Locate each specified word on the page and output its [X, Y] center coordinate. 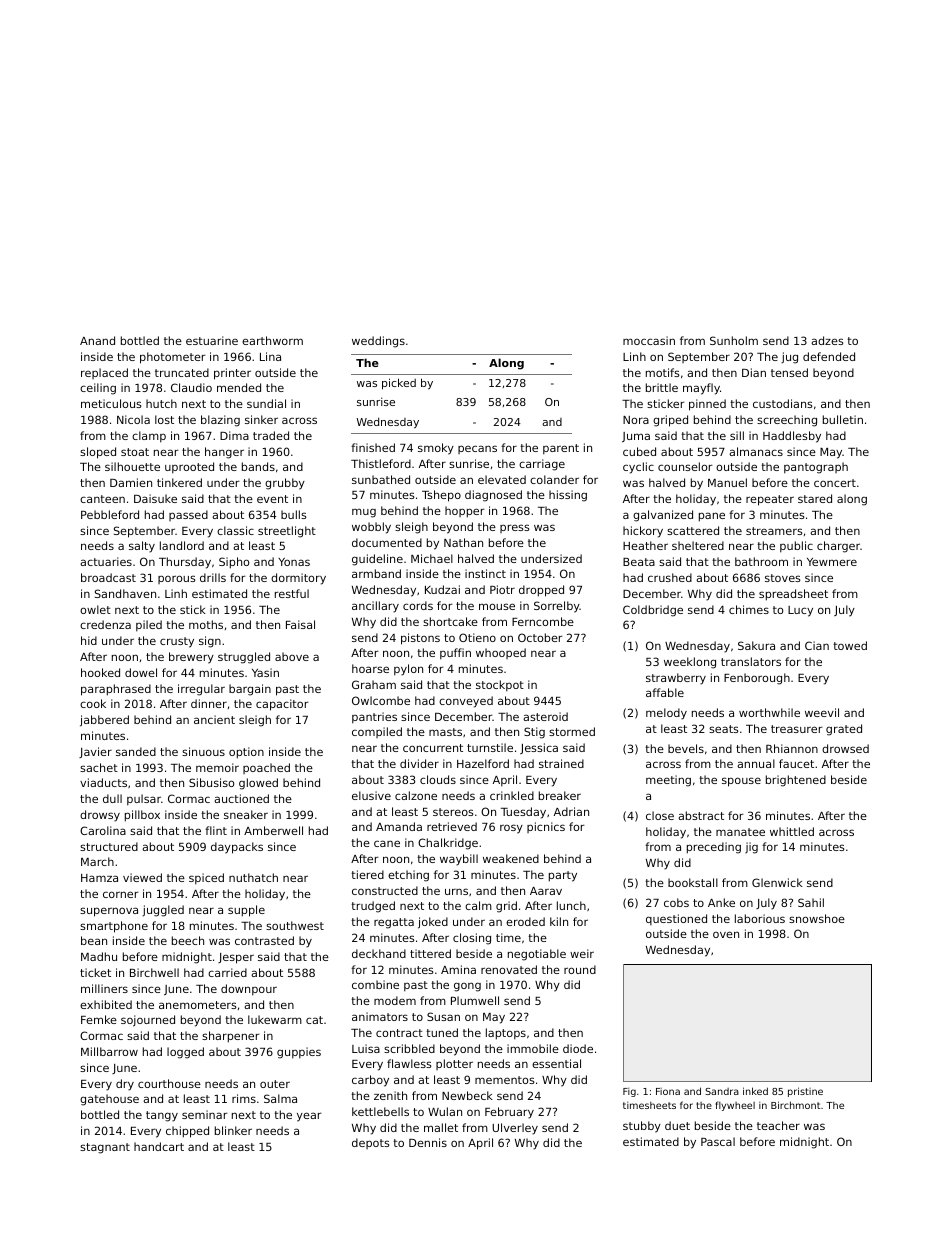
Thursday [185, 563]
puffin [455, 653]
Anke [721, 902]
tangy [162, 1116]
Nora [636, 420]
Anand [97, 340]
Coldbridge [653, 611]
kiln [559, 921]
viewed [142, 877]
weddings [378, 342]
